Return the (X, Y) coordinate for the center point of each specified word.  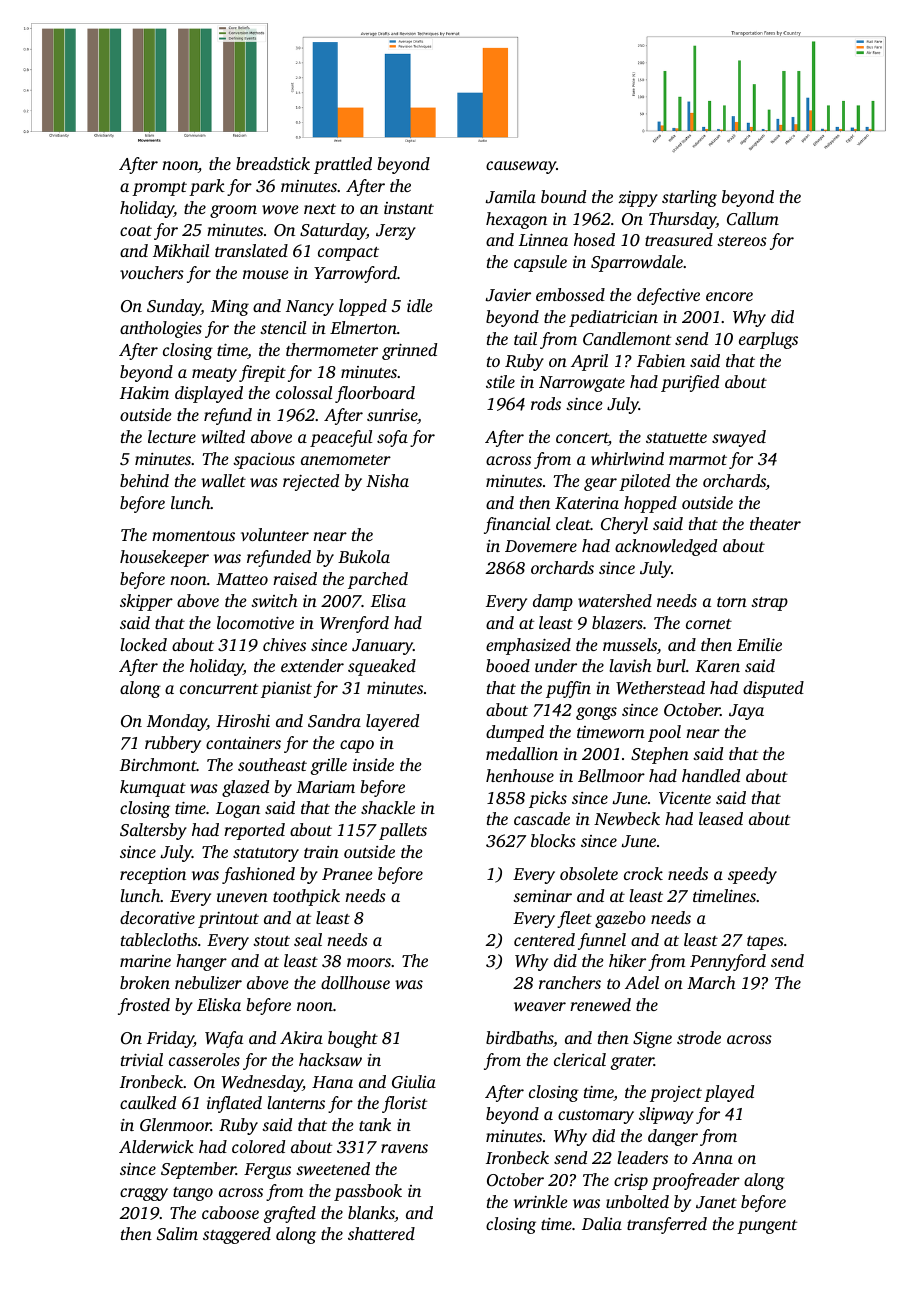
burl (671, 665)
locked (143, 644)
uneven (242, 897)
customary (596, 1117)
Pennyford (728, 962)
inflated (234, 1104)
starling (689, 198)
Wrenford (354, 624)
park (207, 187)
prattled (343, 165)
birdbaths (520, 1039)
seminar (542, 896)
